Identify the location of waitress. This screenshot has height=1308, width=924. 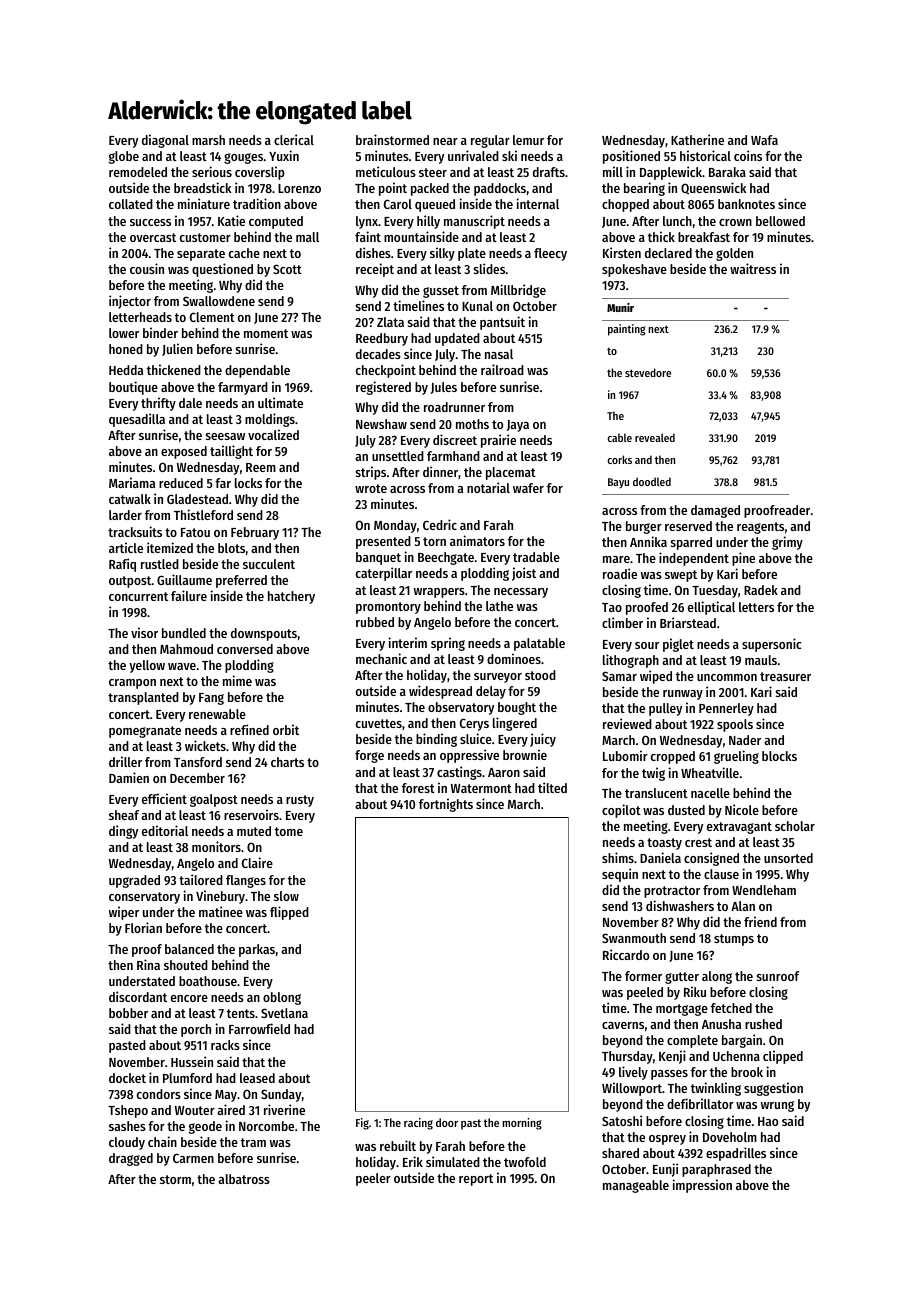
(753, 268).
